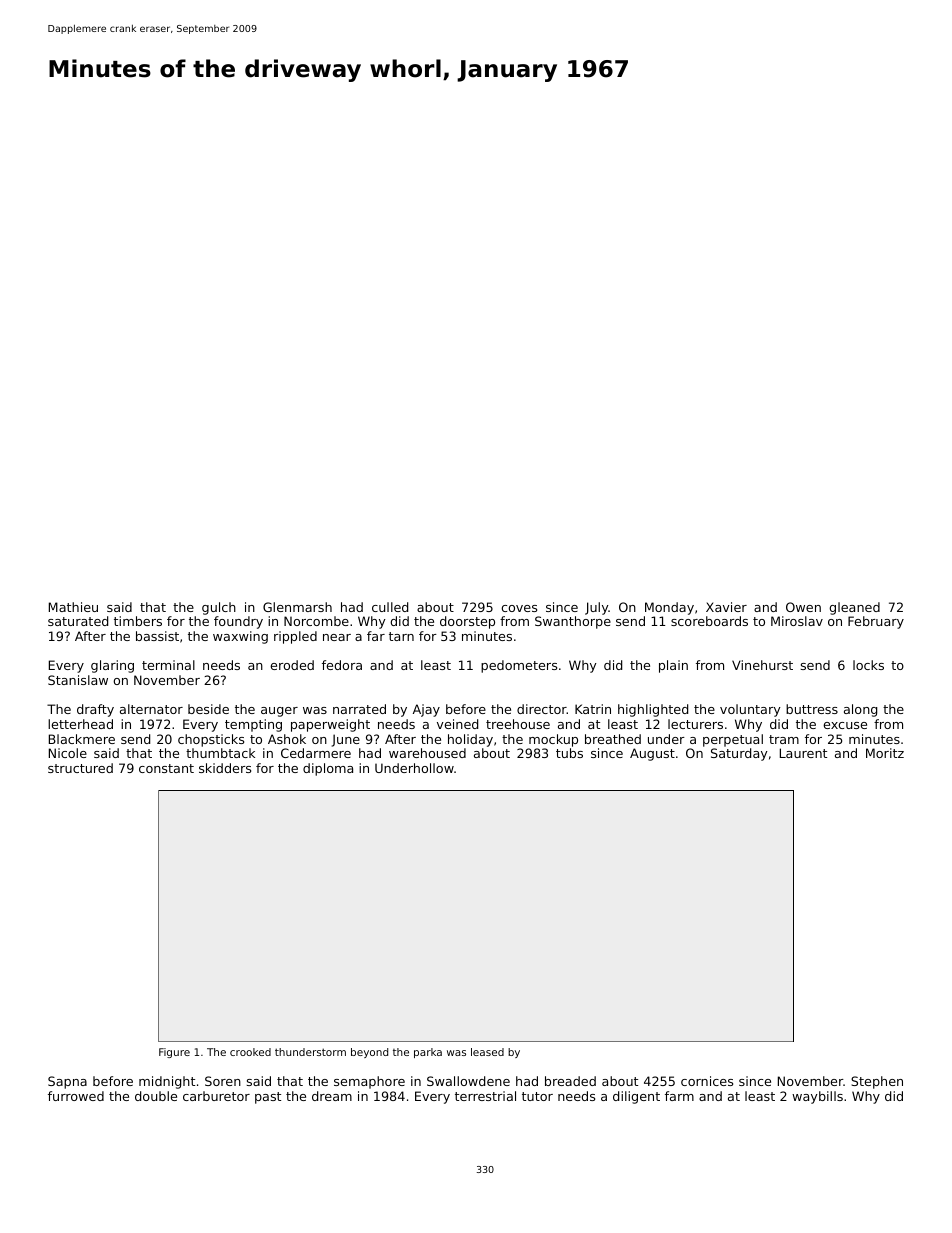 This image has width=952, height=1233. What do you see at coordinates (80, 724) in the image?
I see `letterhead` at bounding box center [80, 724].
